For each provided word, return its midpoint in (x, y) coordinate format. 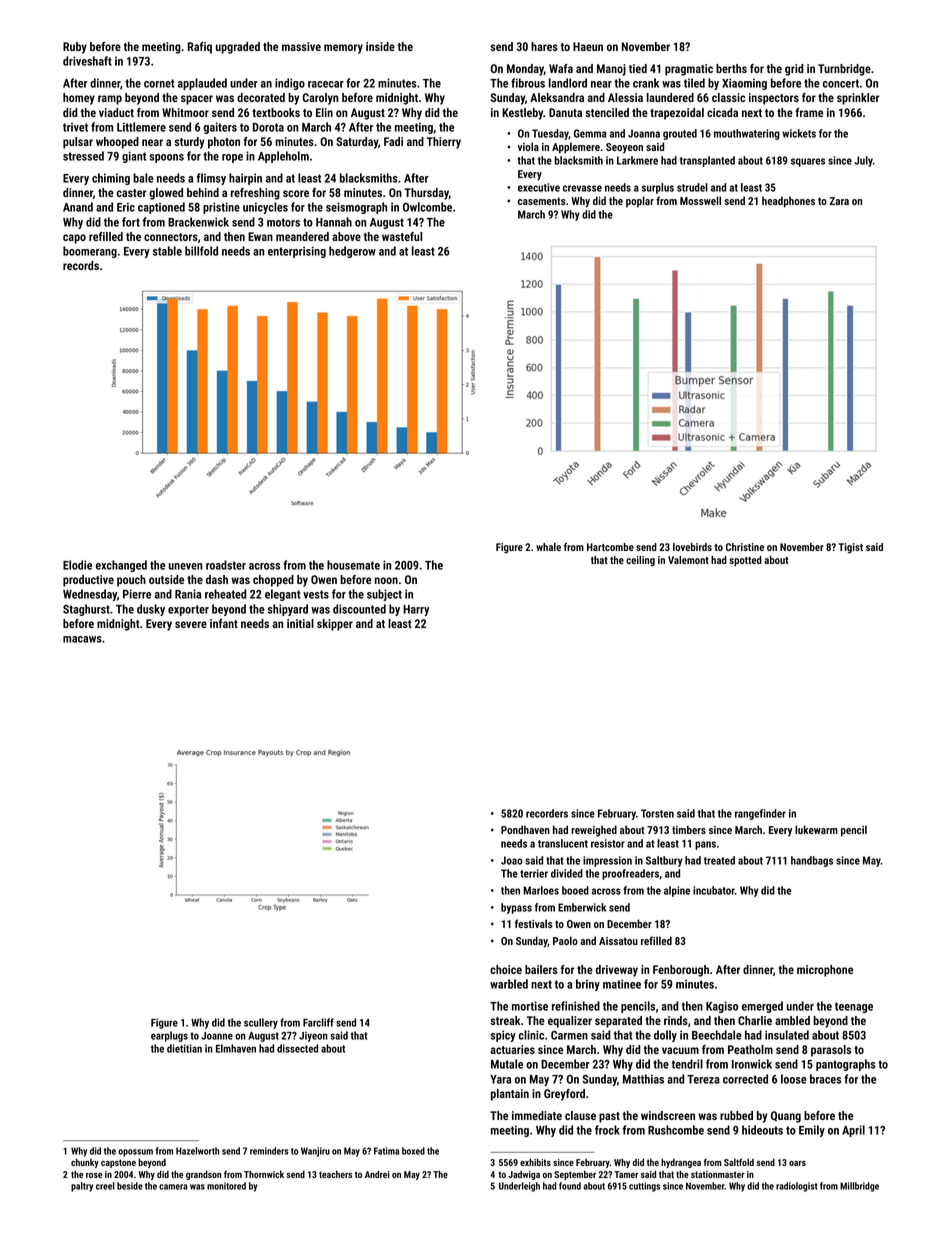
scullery (261, 1023)
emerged (762, 1007)
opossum (135, 1153)
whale (548, 547)
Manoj (611, 70)
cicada (722, 112)
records (81, 265)
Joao (512, 860)
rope (232, 158)
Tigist (850, 548)
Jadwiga (524, 1175)
